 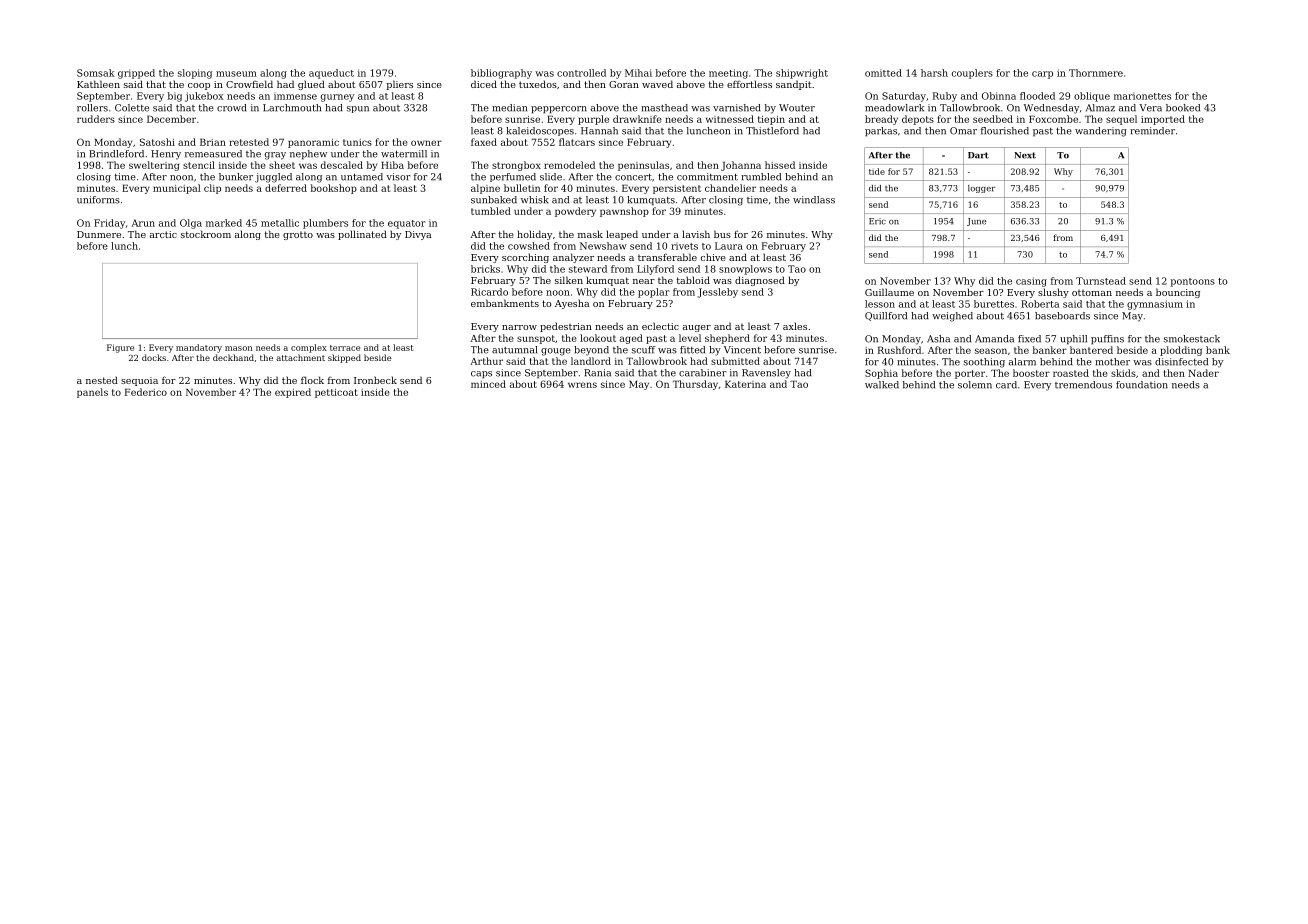 I want to click on harsh, so click(x=934, y=73).
